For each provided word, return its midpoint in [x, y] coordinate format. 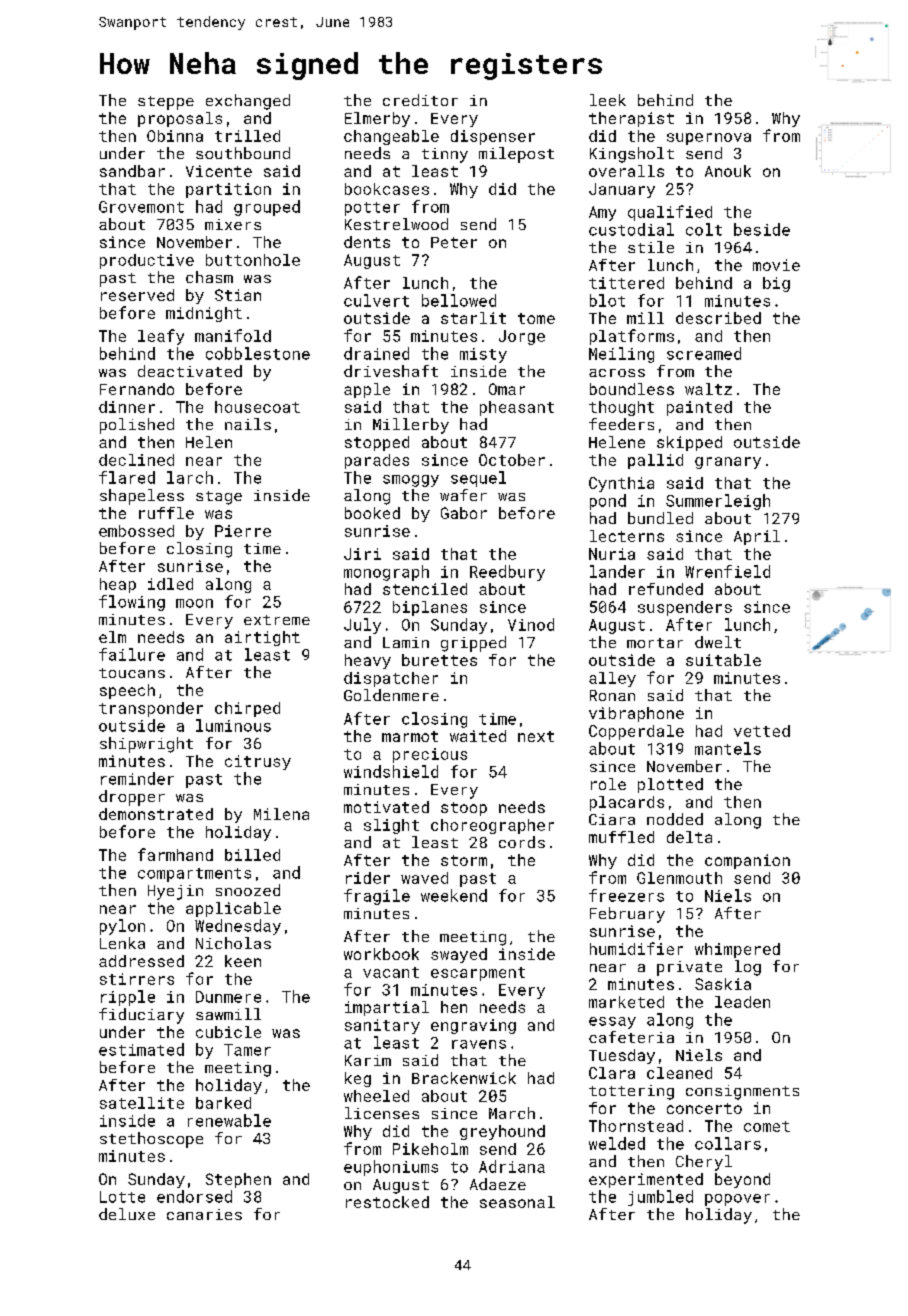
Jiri [362, 554]
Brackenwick [464, 1078]
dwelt [718, 642]
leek [608, 100]
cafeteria [631, 1037]
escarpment [478, 974]
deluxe [127, 1214]
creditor [420, 100]
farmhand [175, 854]
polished [137, 426]
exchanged [248, 102]
